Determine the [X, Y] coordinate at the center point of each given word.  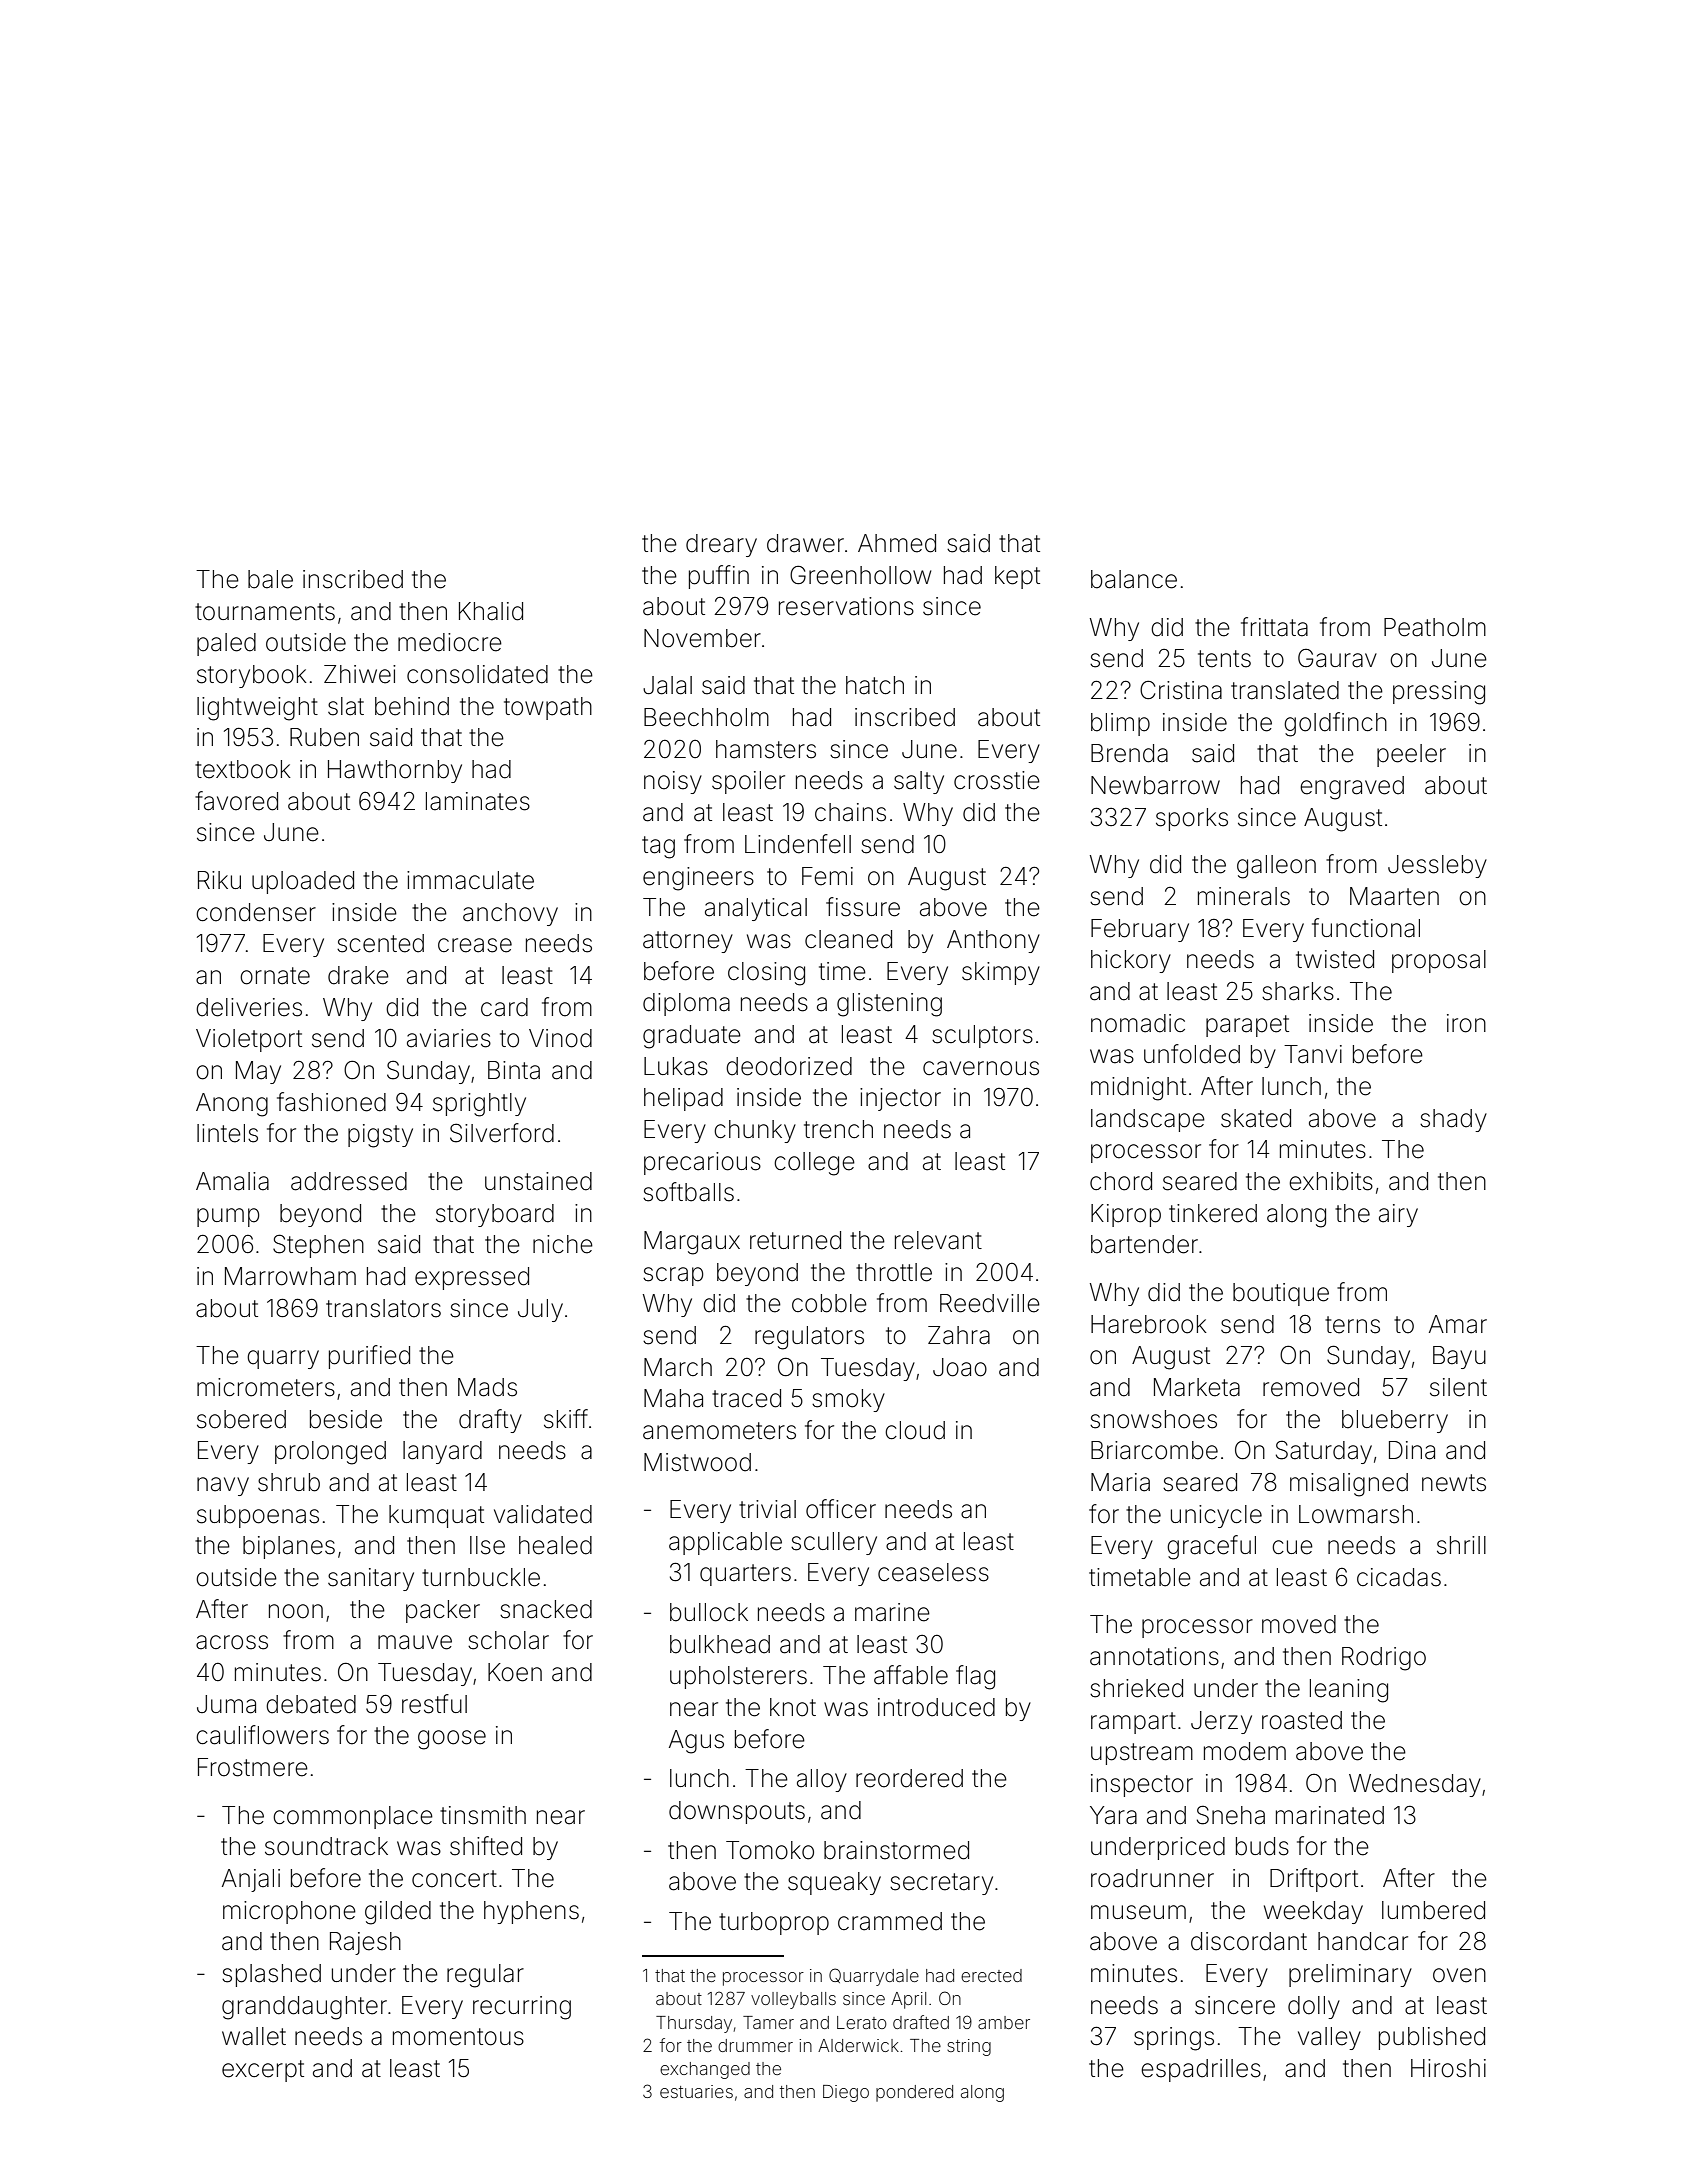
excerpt [263, 2071]
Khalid [491, 611]
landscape [1148, 1120]
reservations [846, 606]
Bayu [1459, 1357]
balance [1134, 579]
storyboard [495, 1215]
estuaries [696, 2091]
